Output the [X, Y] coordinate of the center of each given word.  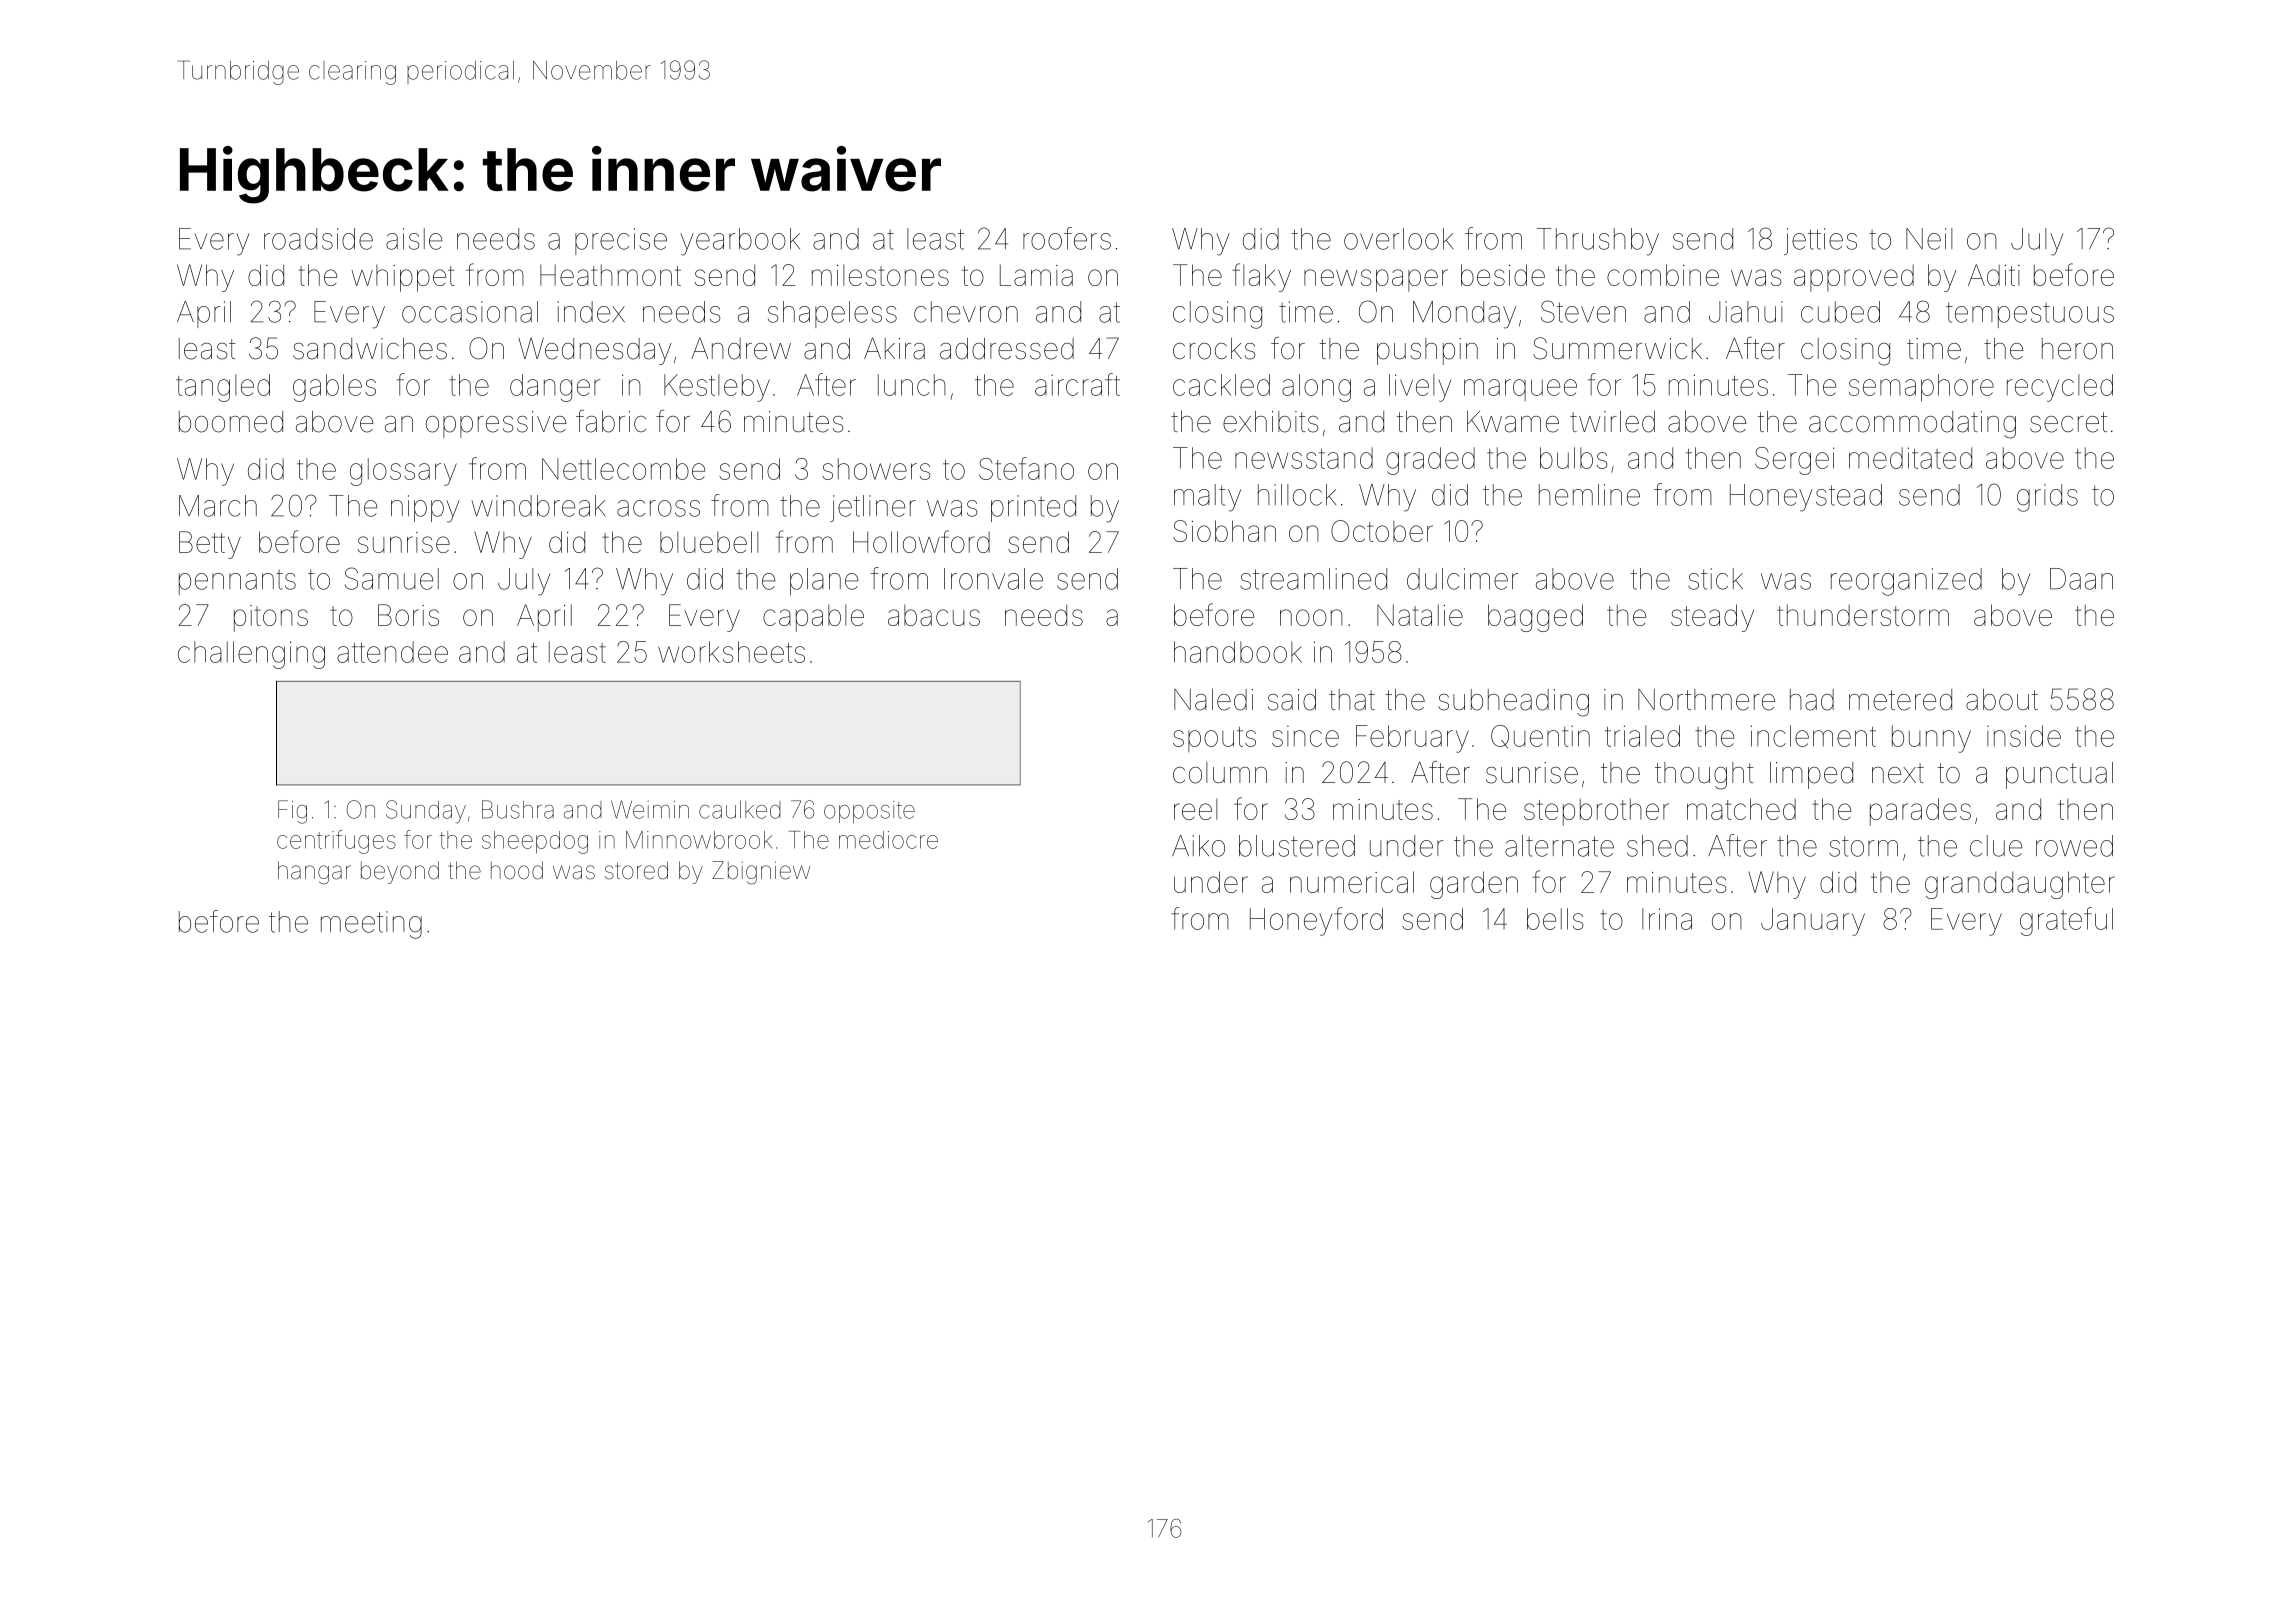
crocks [1214, 349]
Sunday [426, 812]
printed [1033, 508]
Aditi [1994, 275]
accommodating [1912, 425]
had [1812, 700]
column [1220, 773]
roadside [318, 239]
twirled [1612, 422]
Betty [210, 545]
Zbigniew [761, 872]
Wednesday [595, 351]
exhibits [1270, 422]
